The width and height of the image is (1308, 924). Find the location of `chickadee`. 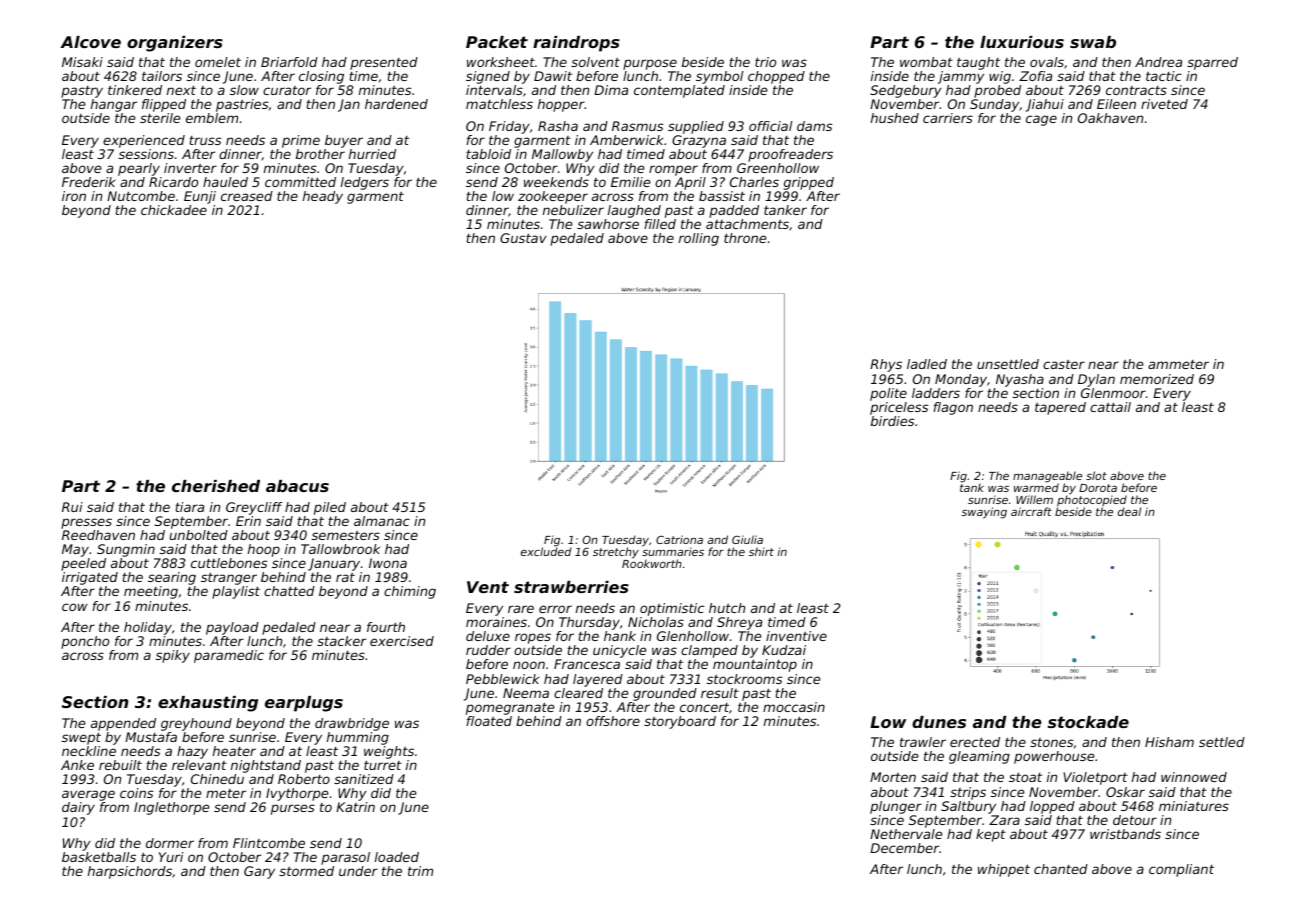

chickadee is located at coordinates (174, 210).
